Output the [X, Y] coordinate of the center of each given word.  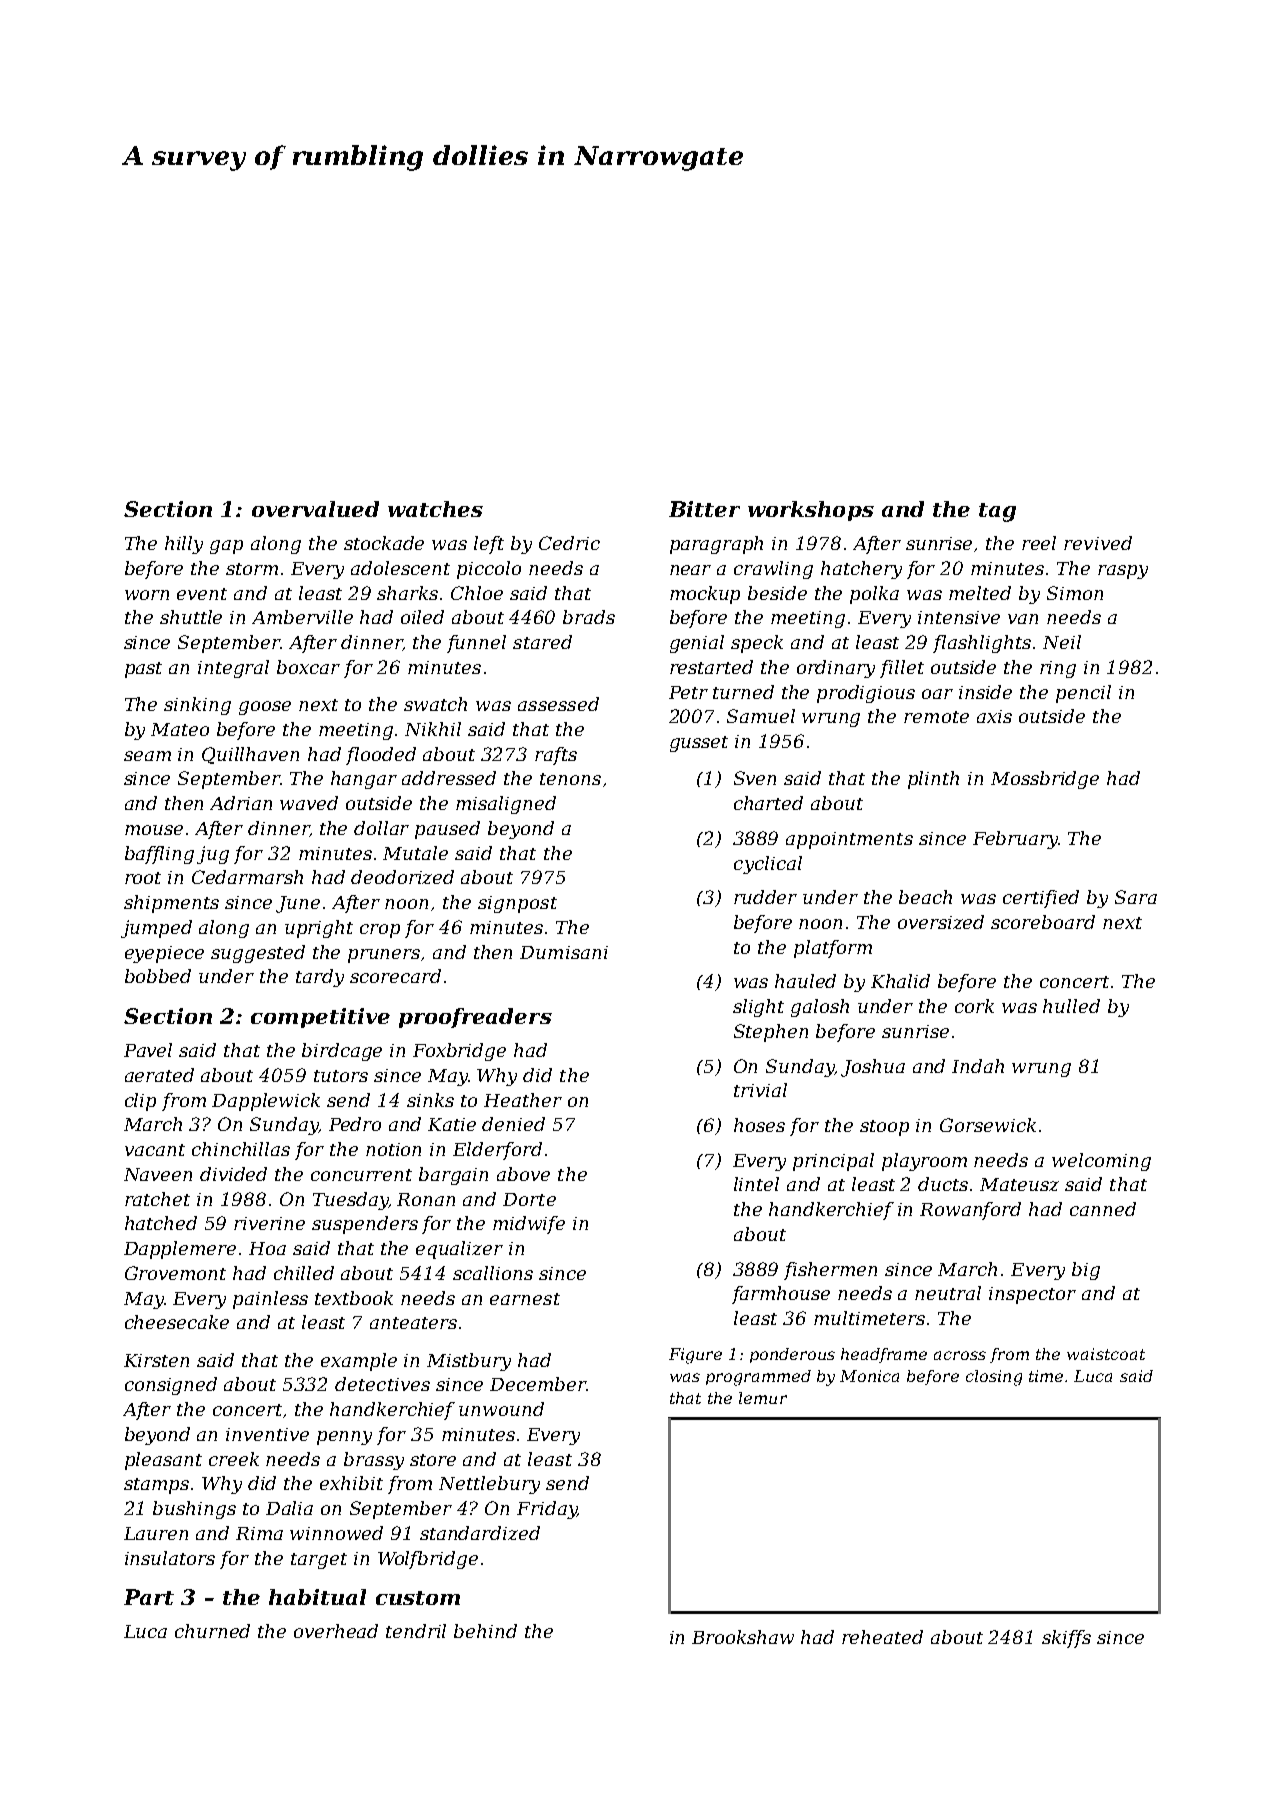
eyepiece [164, 954]
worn [147, 595]
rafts [556, 756]
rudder [765, 897]
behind [485, 1631]
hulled [1071, 1006]
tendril [416, 1631]
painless [270, 1300]
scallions [493, 1273]
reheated [882, 1637]
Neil [1062, 642]
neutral [948, 1293]
